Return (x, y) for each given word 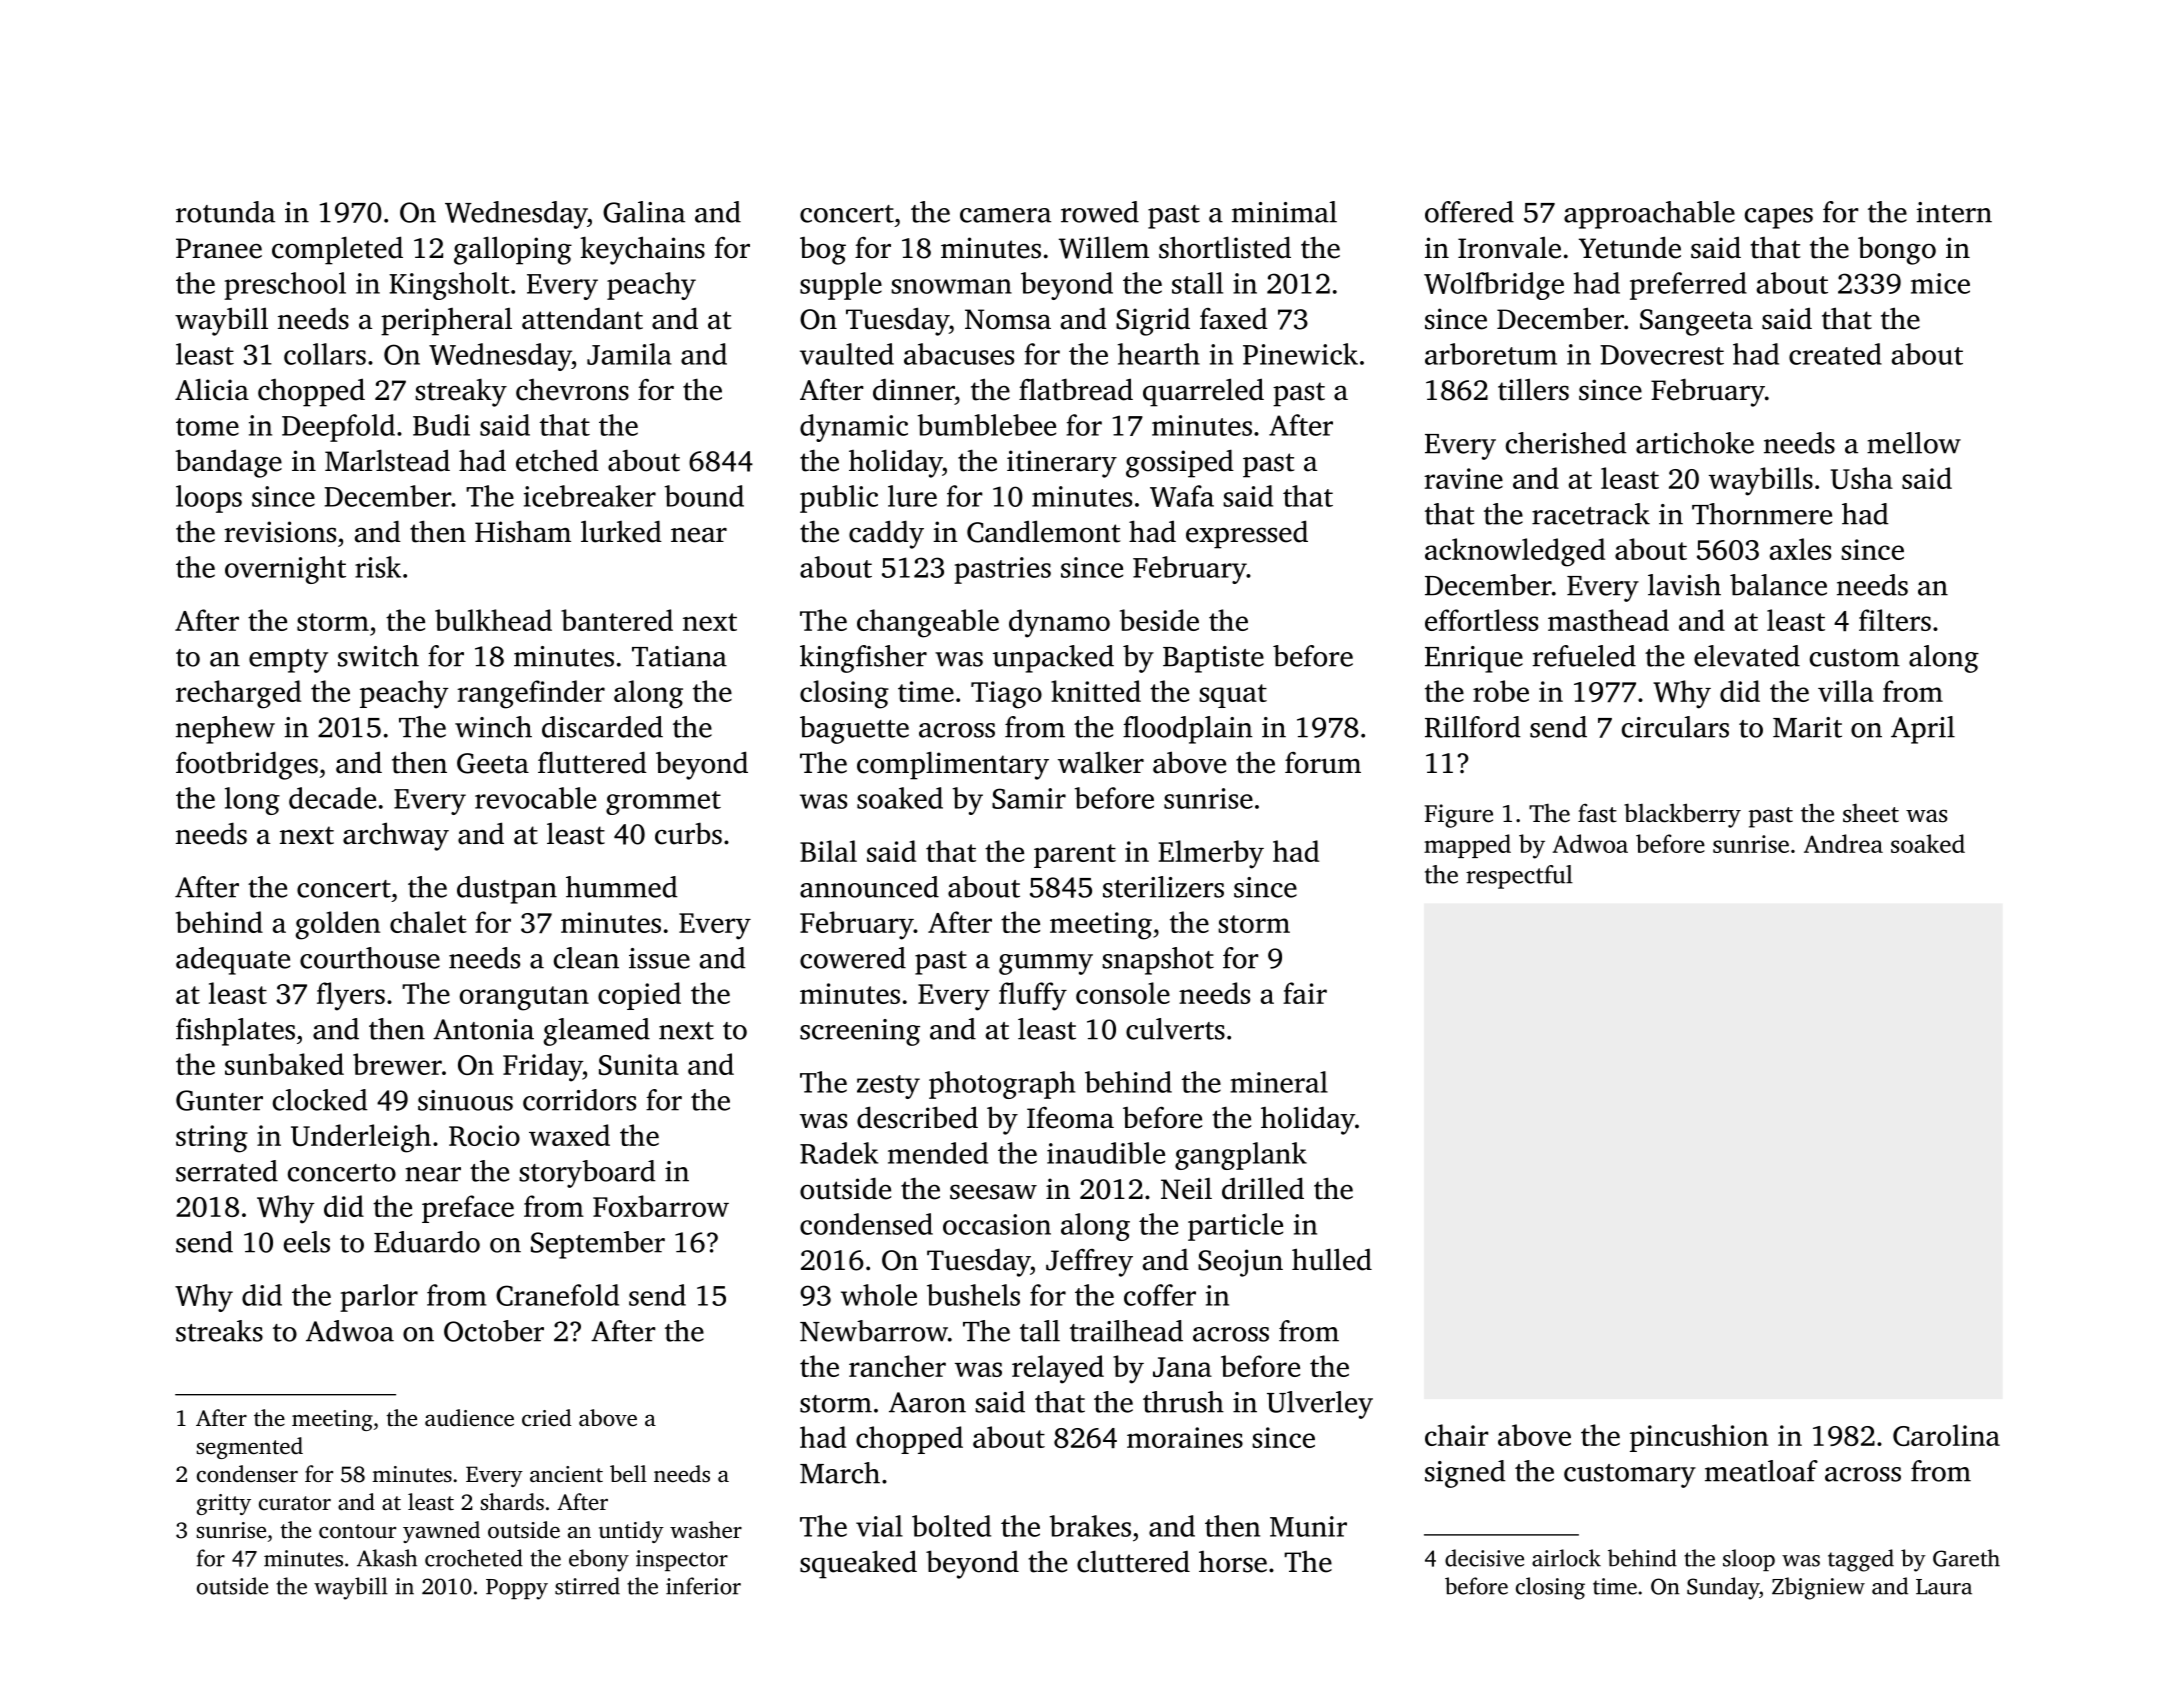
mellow (1914, 443)
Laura (1944, 1587)
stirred (587, 1586)
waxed (569, 1135)
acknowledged (1515, 552)
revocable (535, 798)
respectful (1519, 877)
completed (337, 250)
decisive (1484, 1558)
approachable (1649, 215)
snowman (951, 286)
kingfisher (863, 659)
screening (860, 1032)
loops (209, 499)
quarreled (1203, 392)
